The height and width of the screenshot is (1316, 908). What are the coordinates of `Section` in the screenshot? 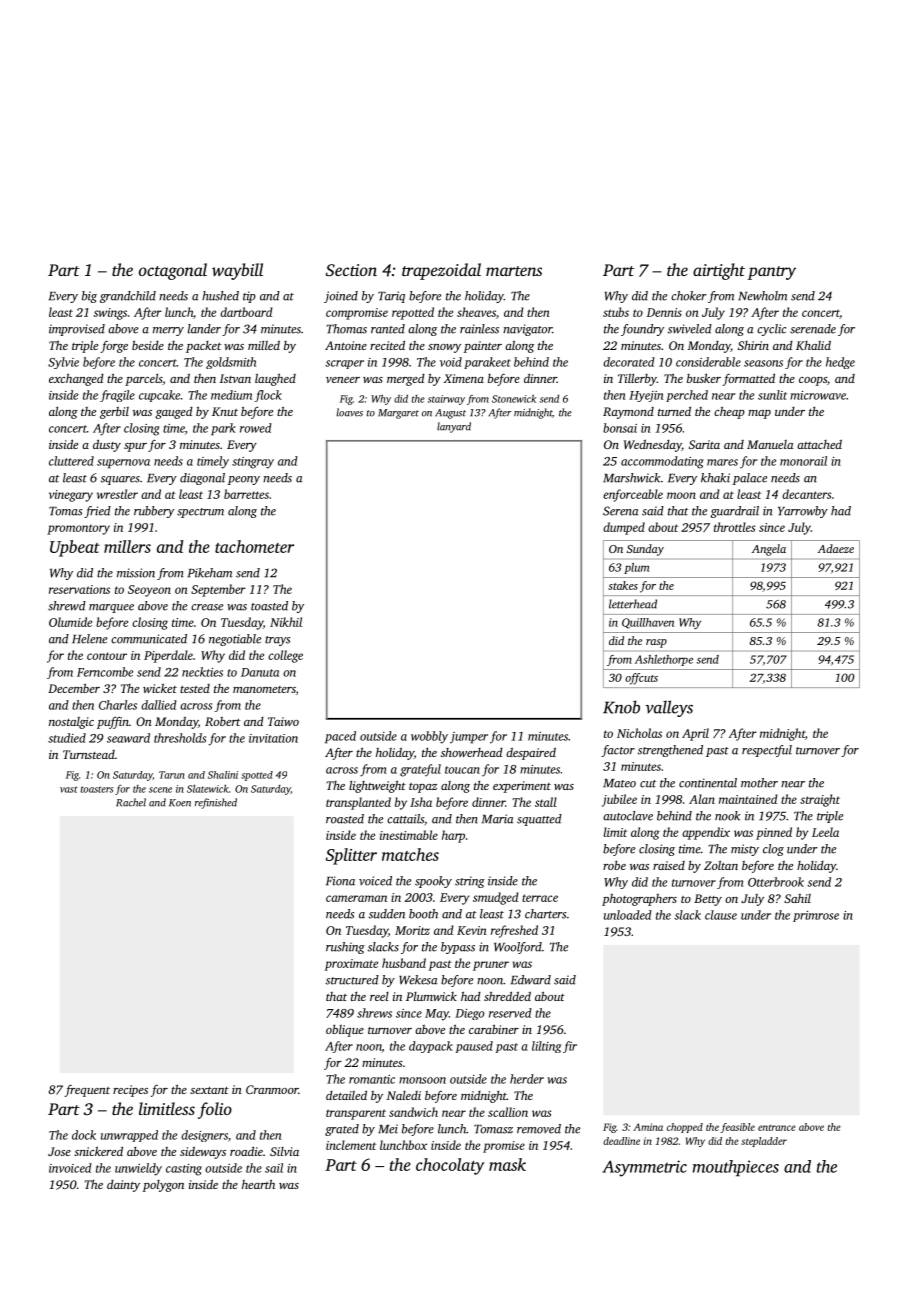 It's located at (351, 270).
